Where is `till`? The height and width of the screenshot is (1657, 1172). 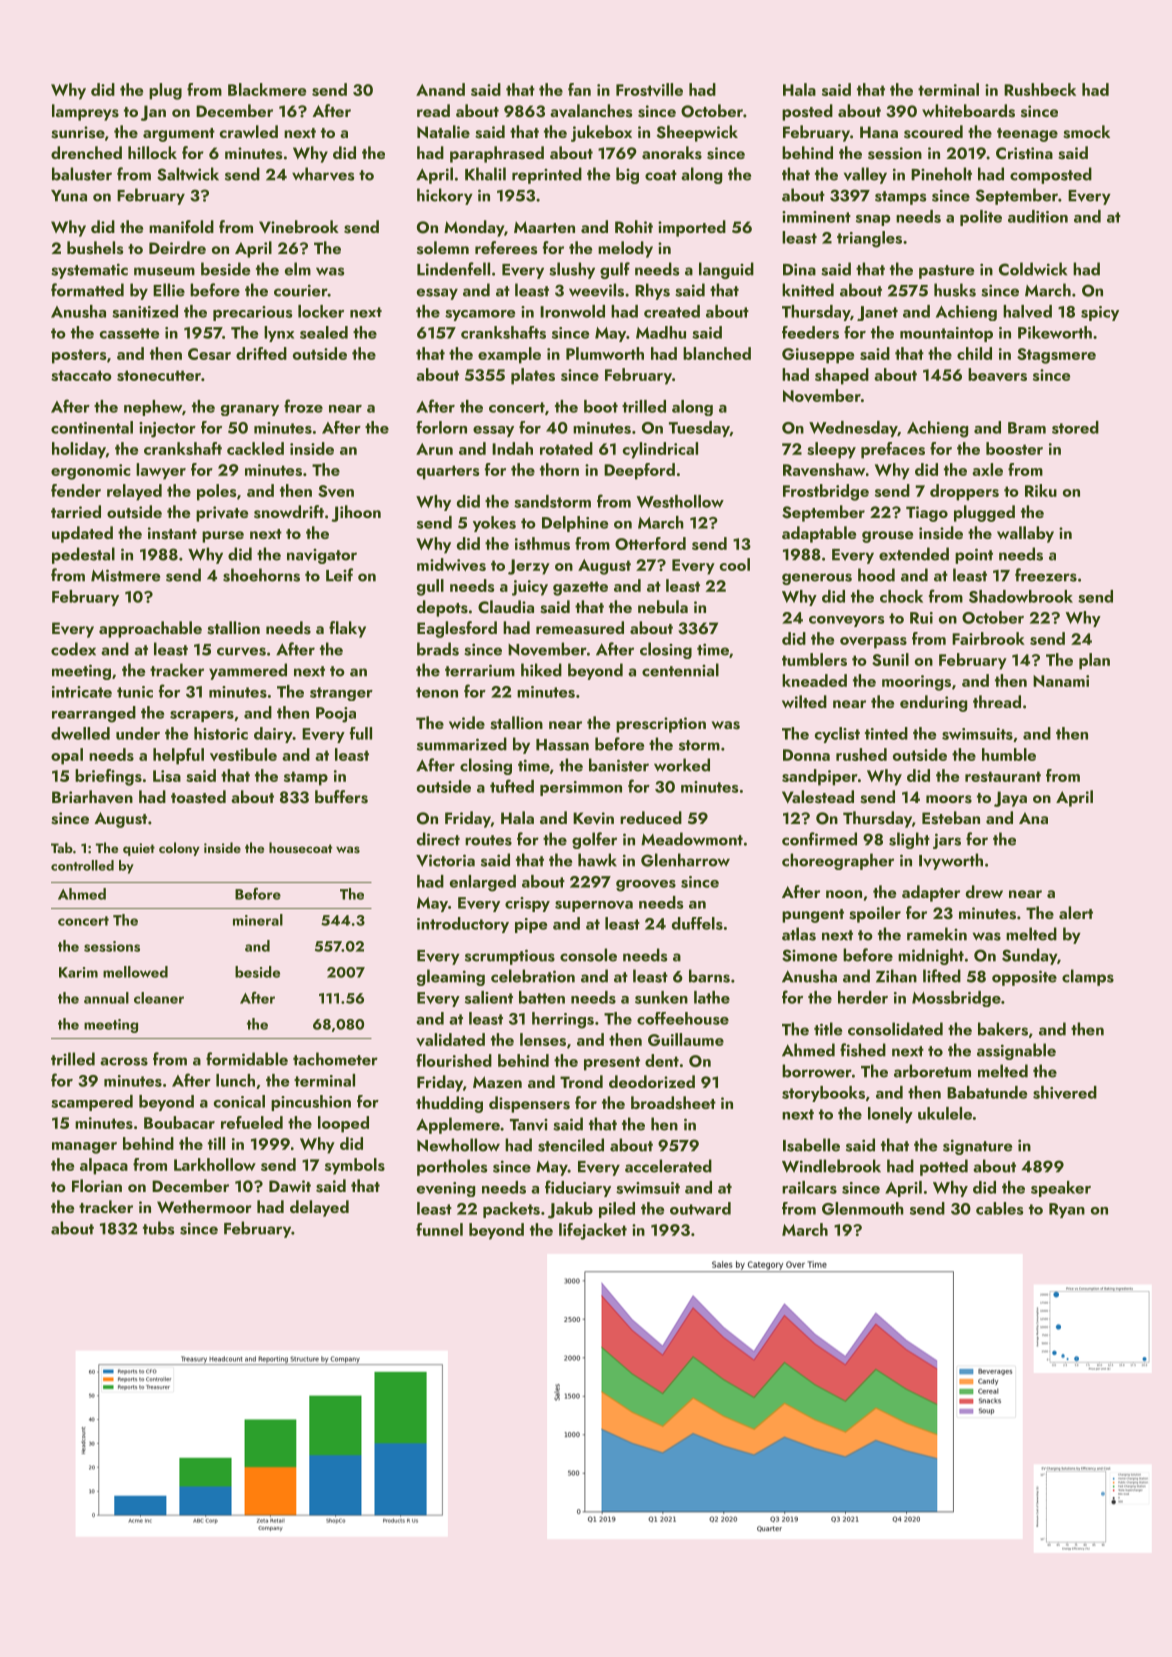
till is located at coordinates (216, 1143).
